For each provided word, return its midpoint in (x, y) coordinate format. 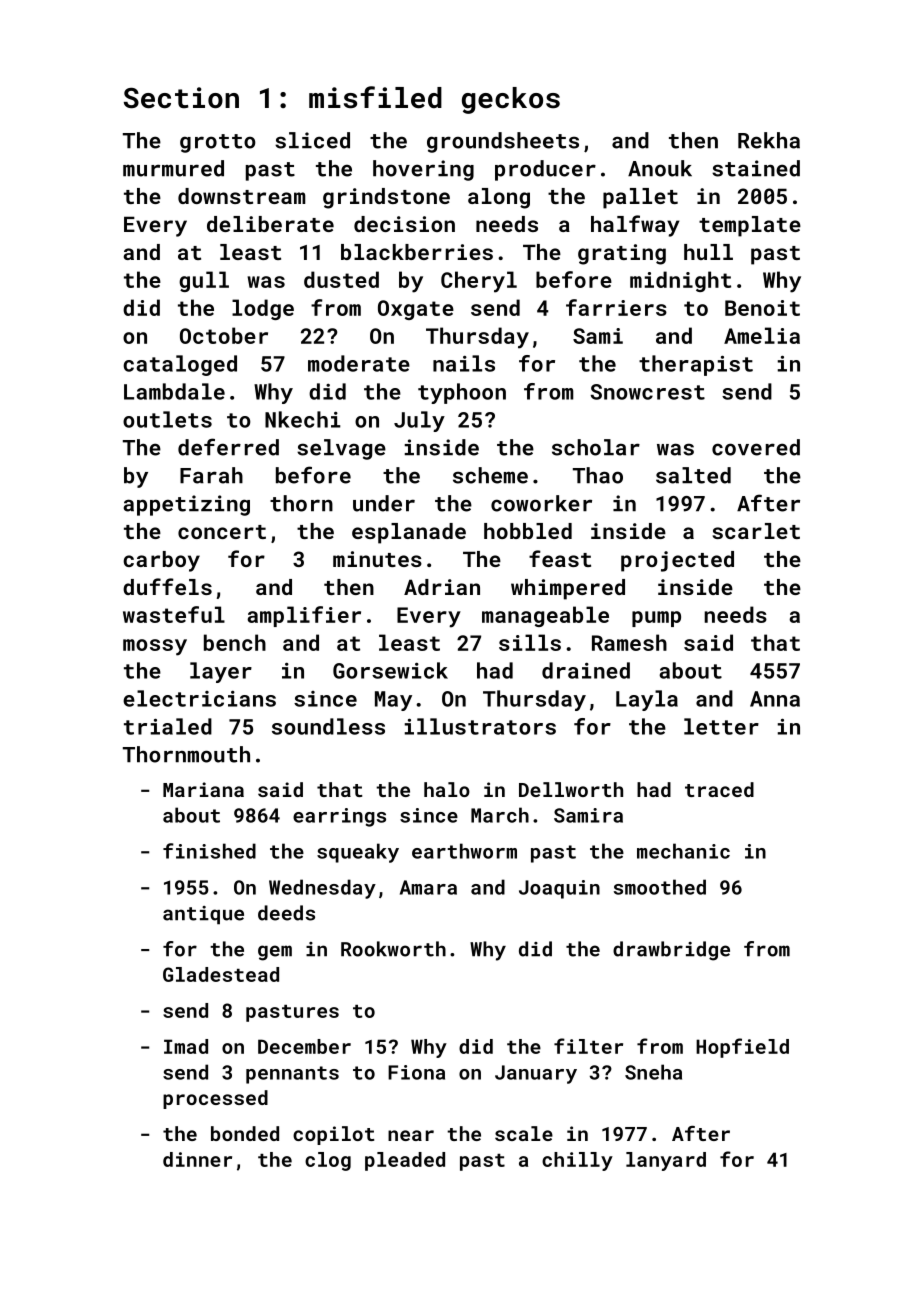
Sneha (653, 1072)
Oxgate (416, 310)
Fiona (416, 1072)
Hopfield (742, 1048)
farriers (616, 307)
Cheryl (479, 282)
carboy (161, 561)
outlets (167, 419)
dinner (197, 1159)
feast (560, 558)
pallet (640, 198)
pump (656, 619)
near (411, 1135)
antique (203, 915)
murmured (173, 168)
